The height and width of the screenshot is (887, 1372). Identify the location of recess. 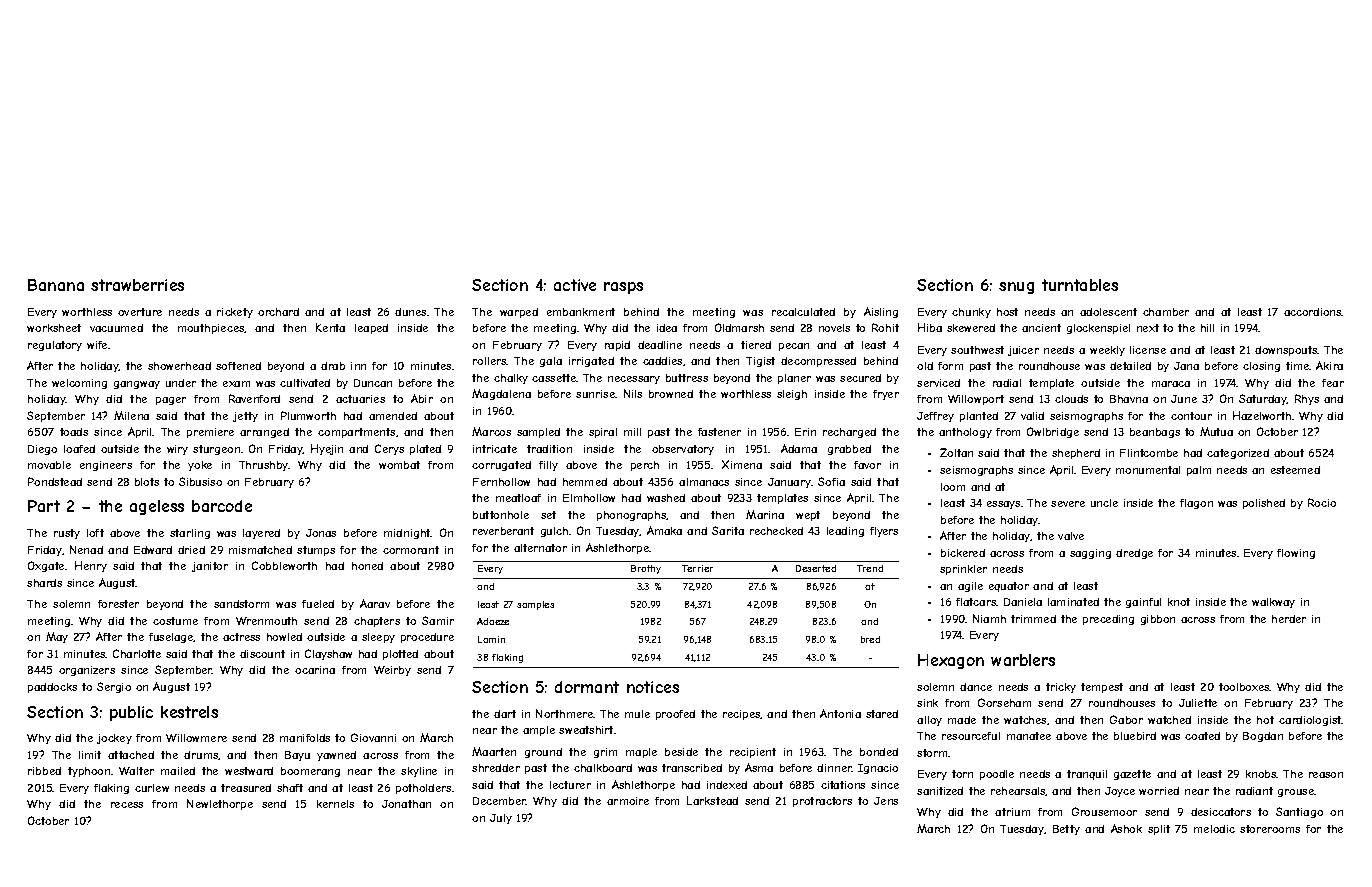
(127, 805).
